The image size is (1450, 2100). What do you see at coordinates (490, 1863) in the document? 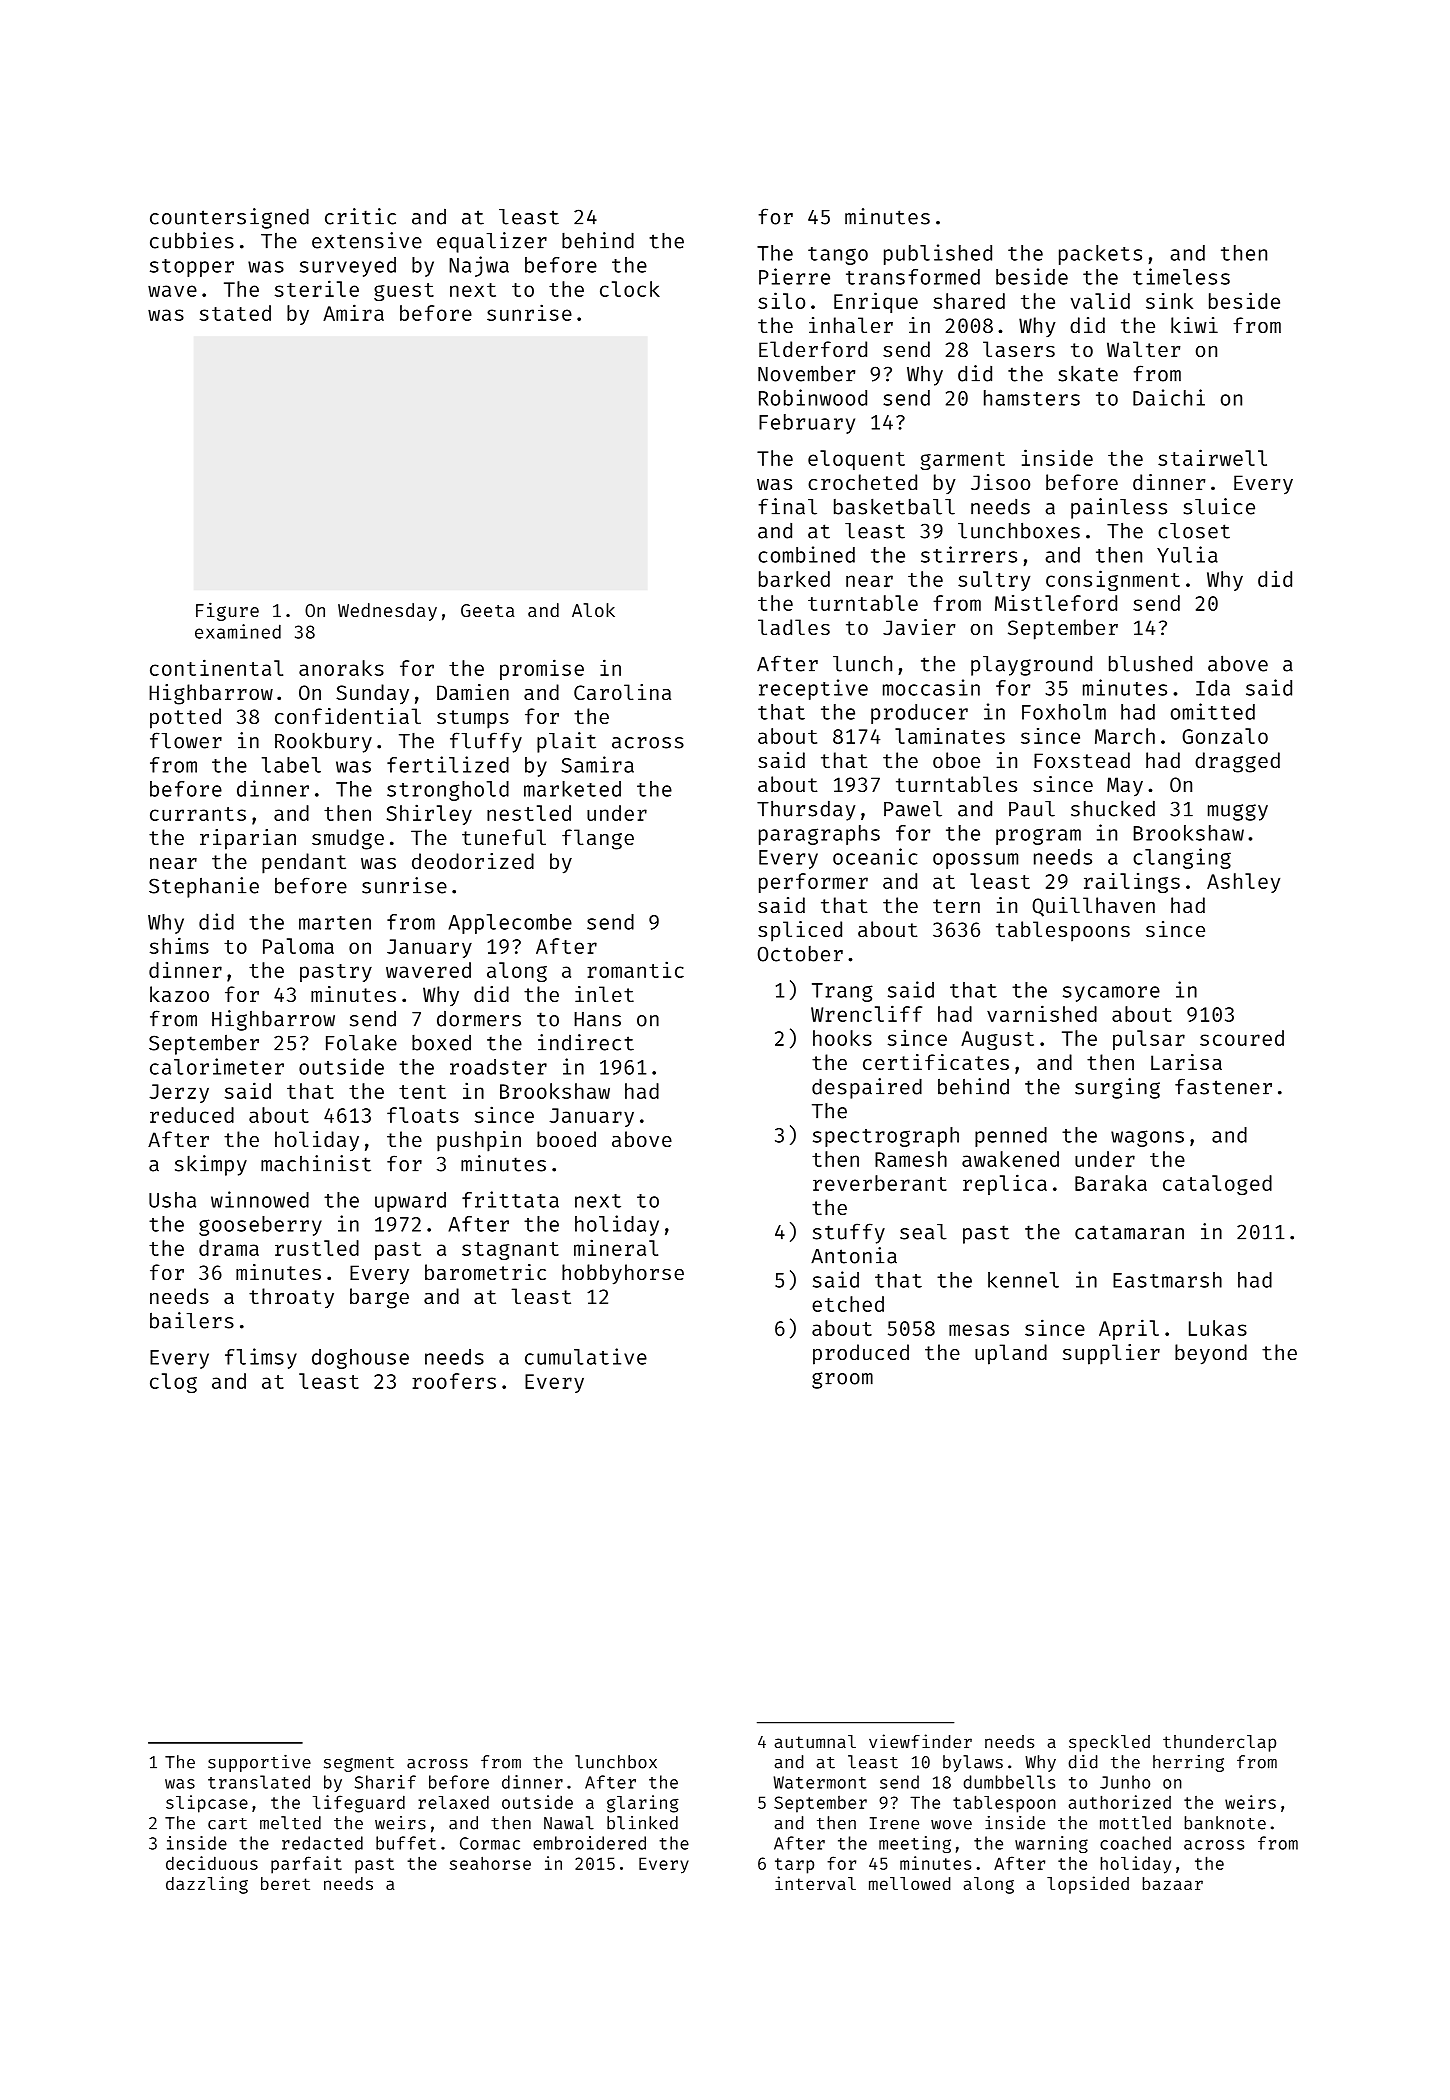
I see `seahorse` at bounding box center [490, 1863].
